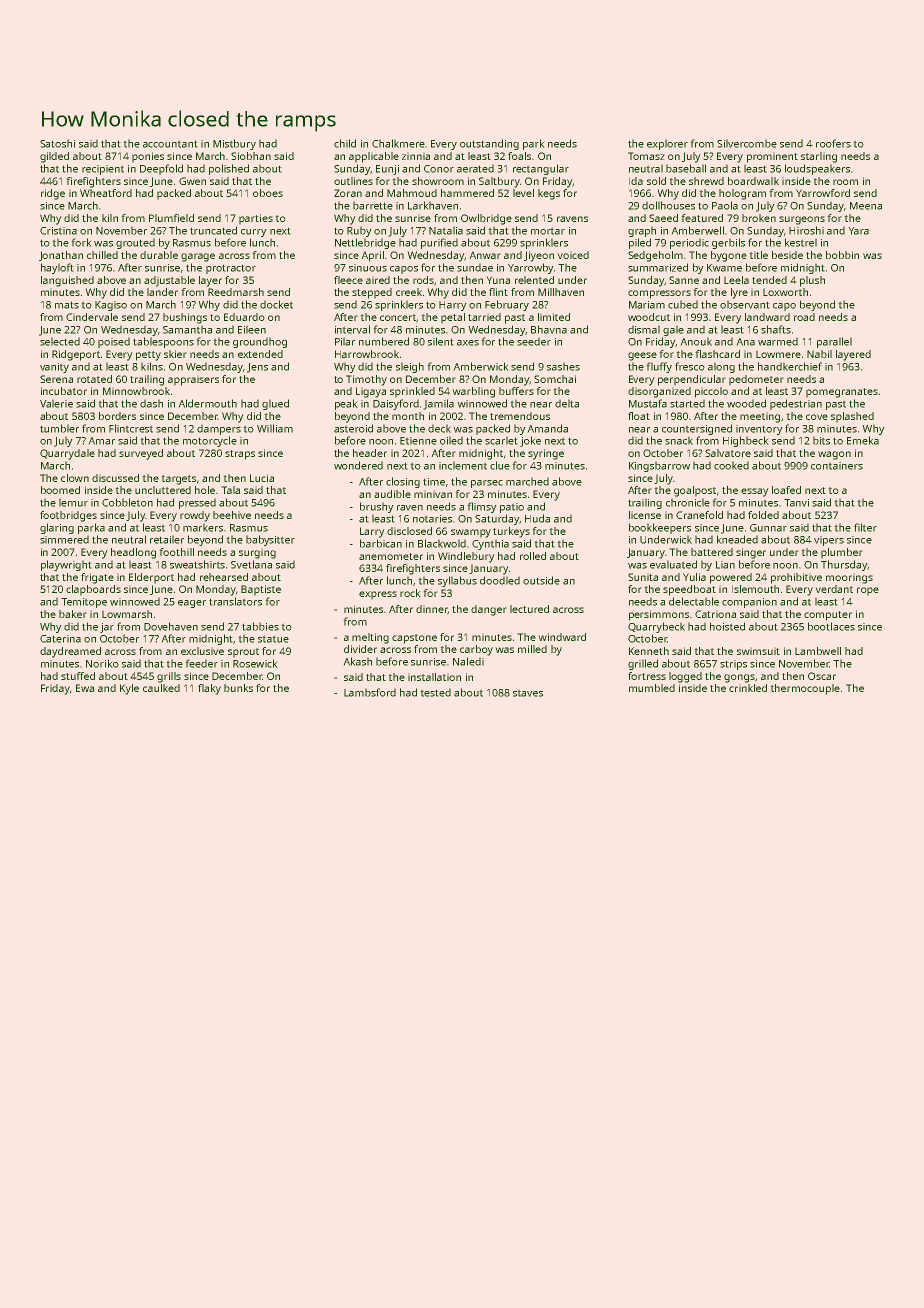  What do you see at coordinates (255, 663) in the page?
I see `Rosewick` at bounding box center [255, 663].
